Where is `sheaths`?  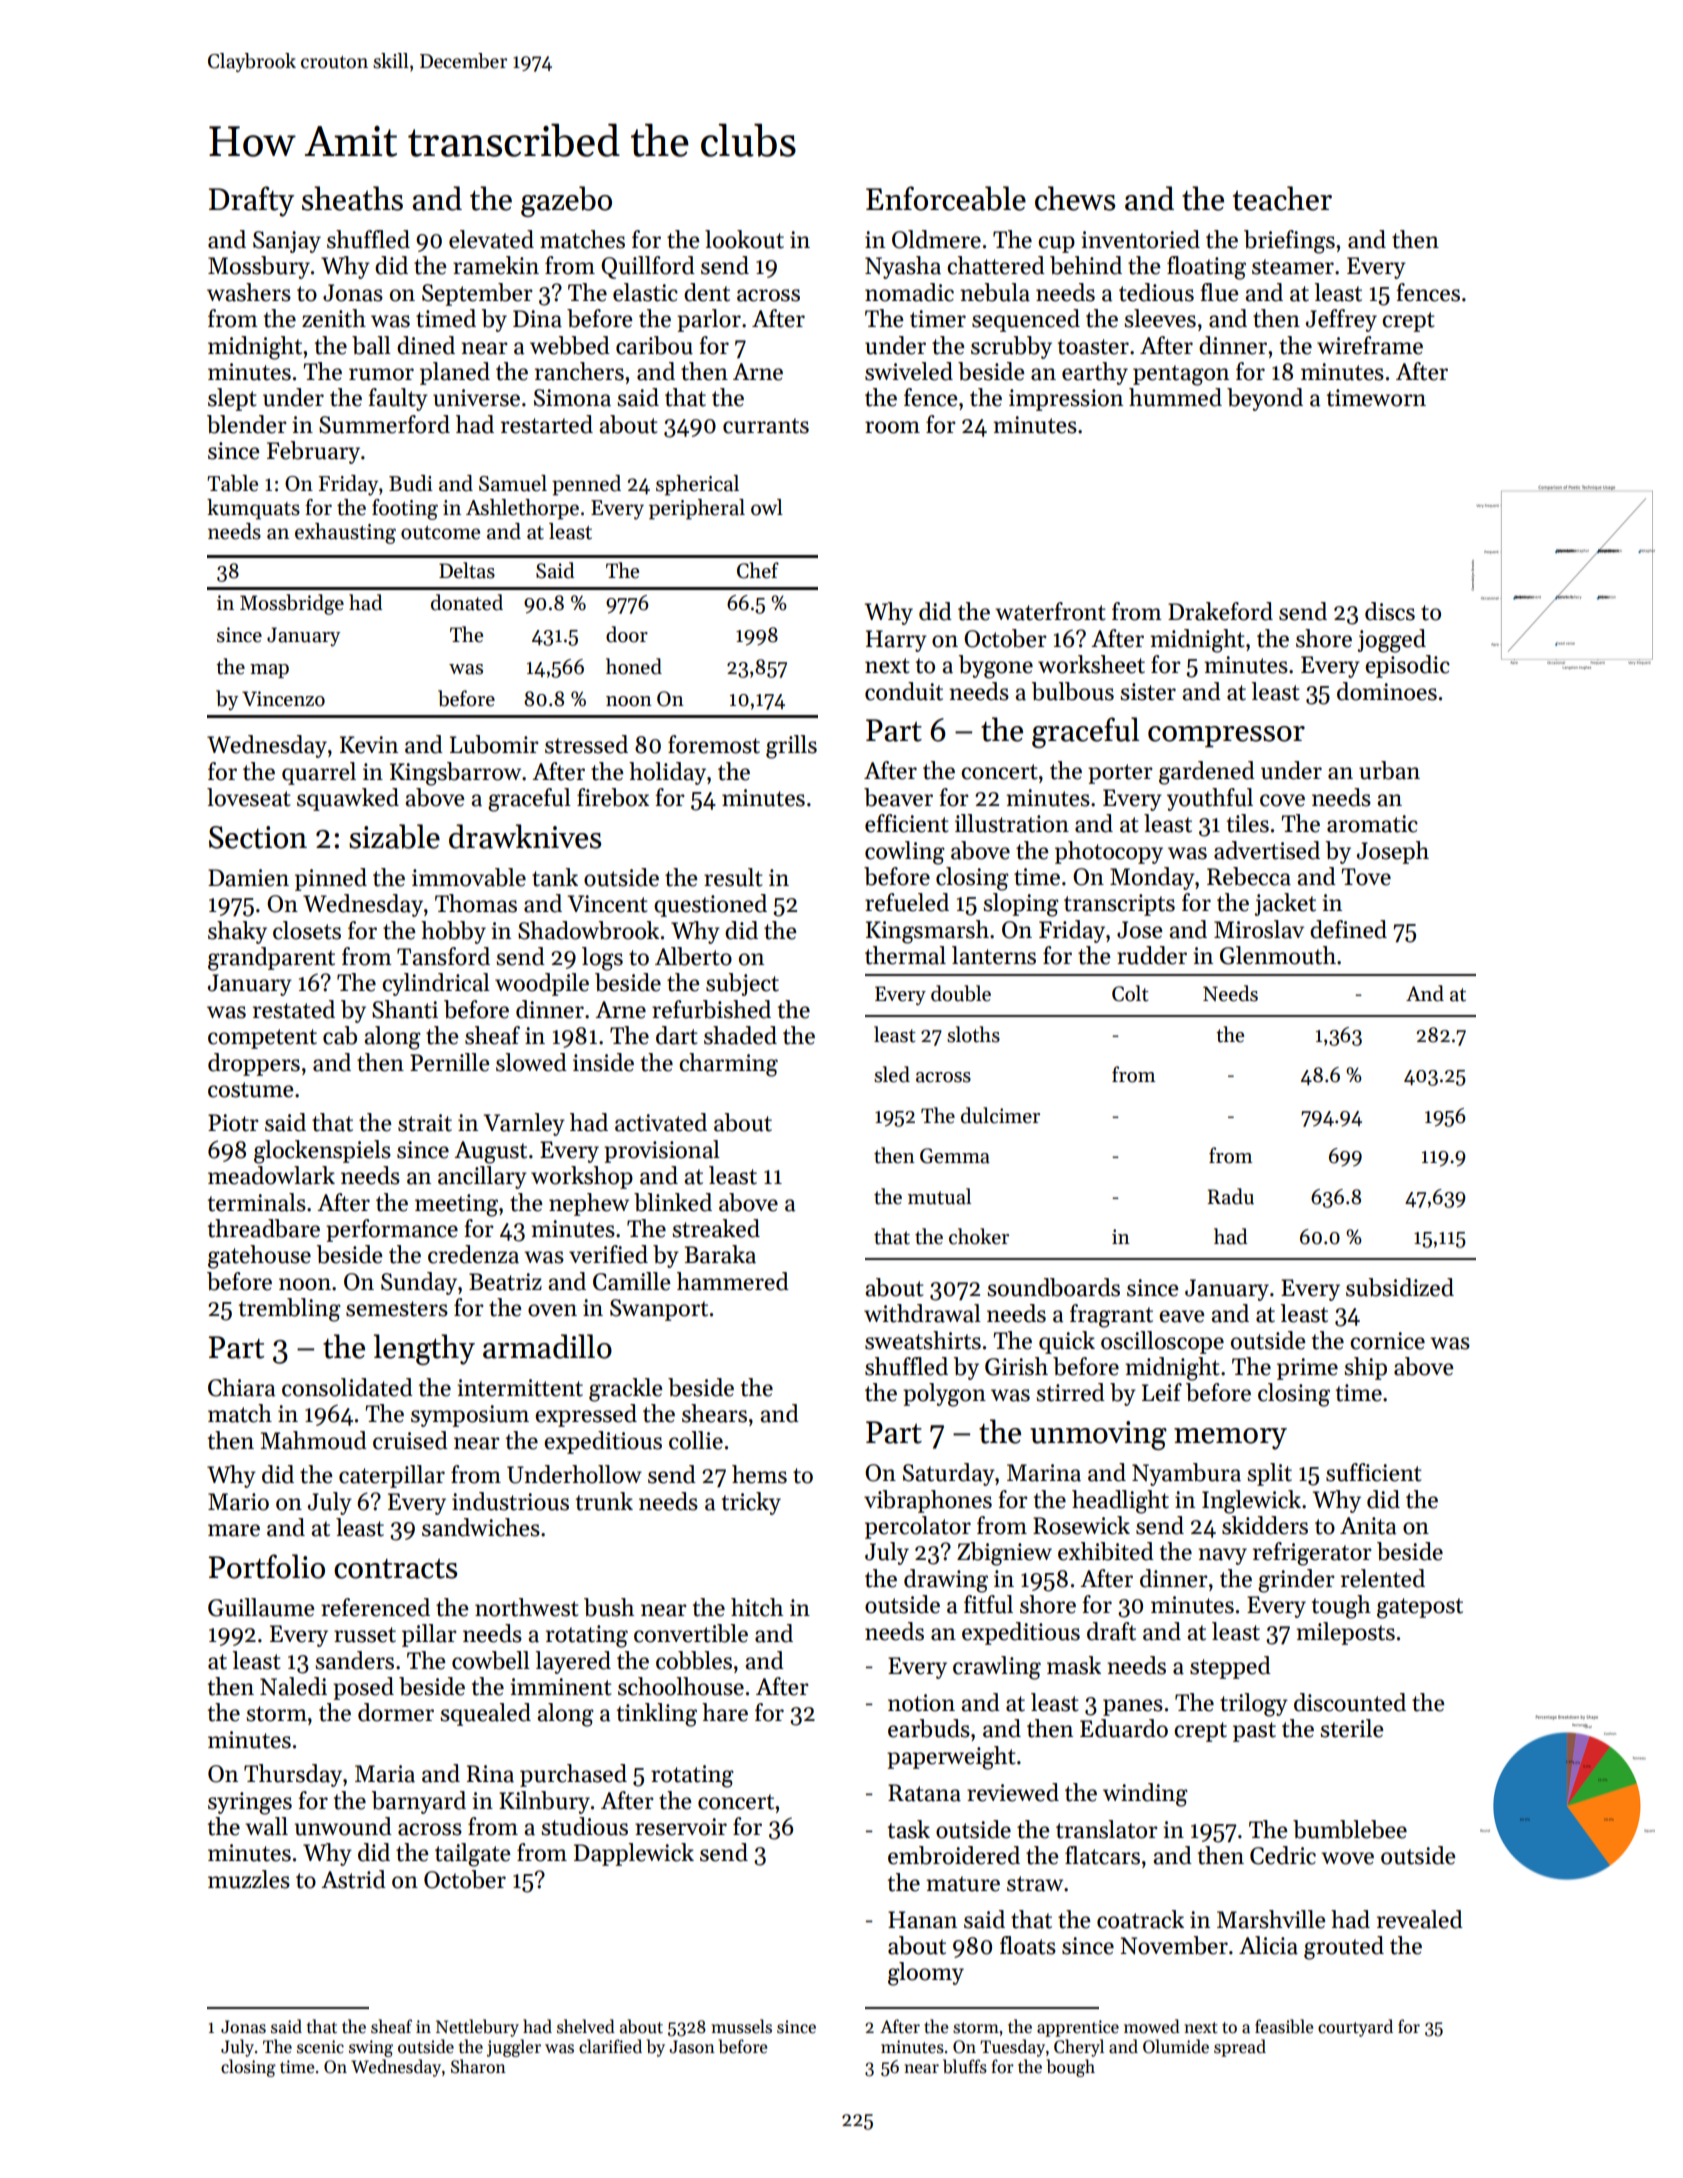 sheaths is located at coordinates (352, 198).
